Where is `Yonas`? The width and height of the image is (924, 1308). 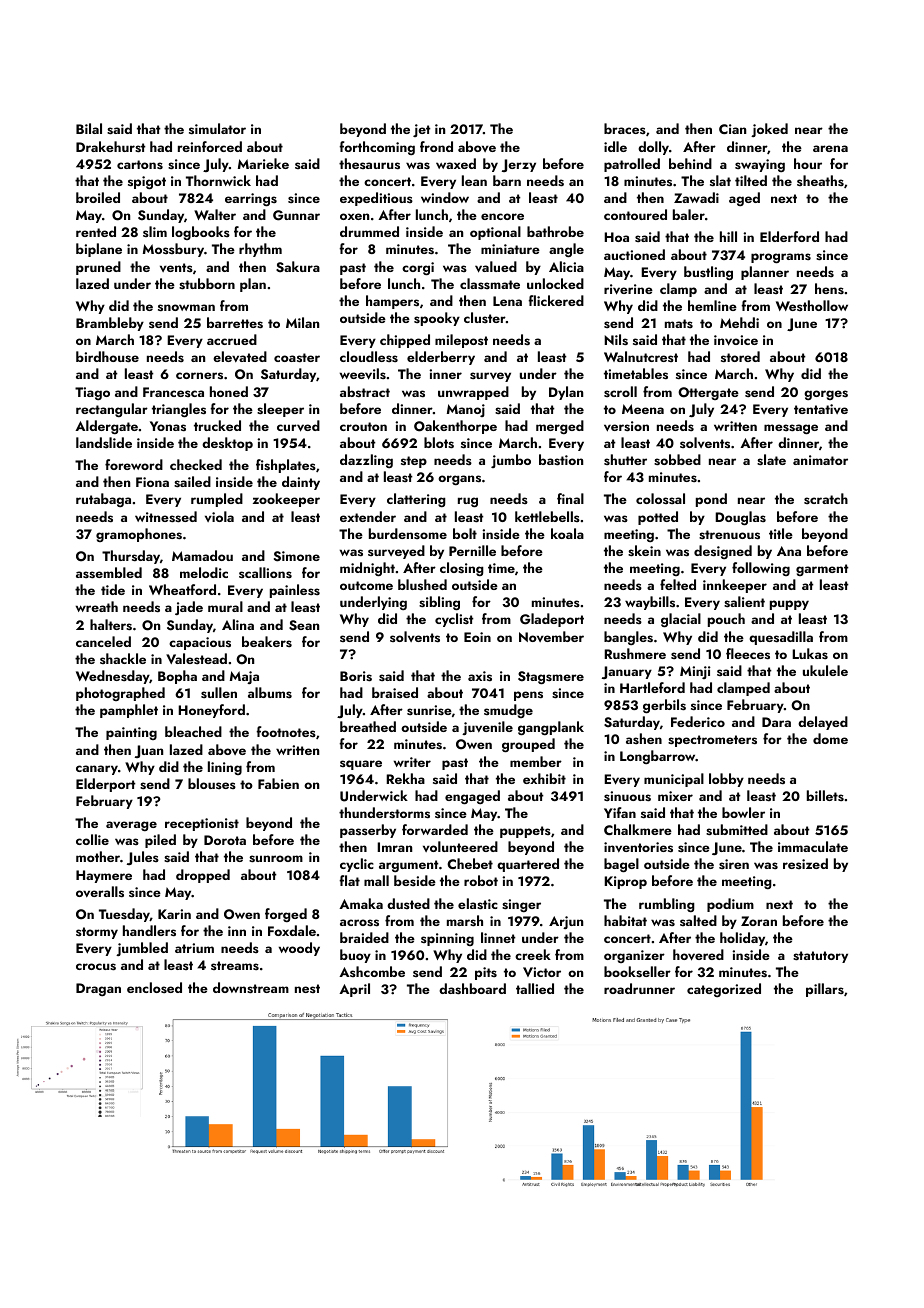 Yonas is located at coordinates (168, 426).
